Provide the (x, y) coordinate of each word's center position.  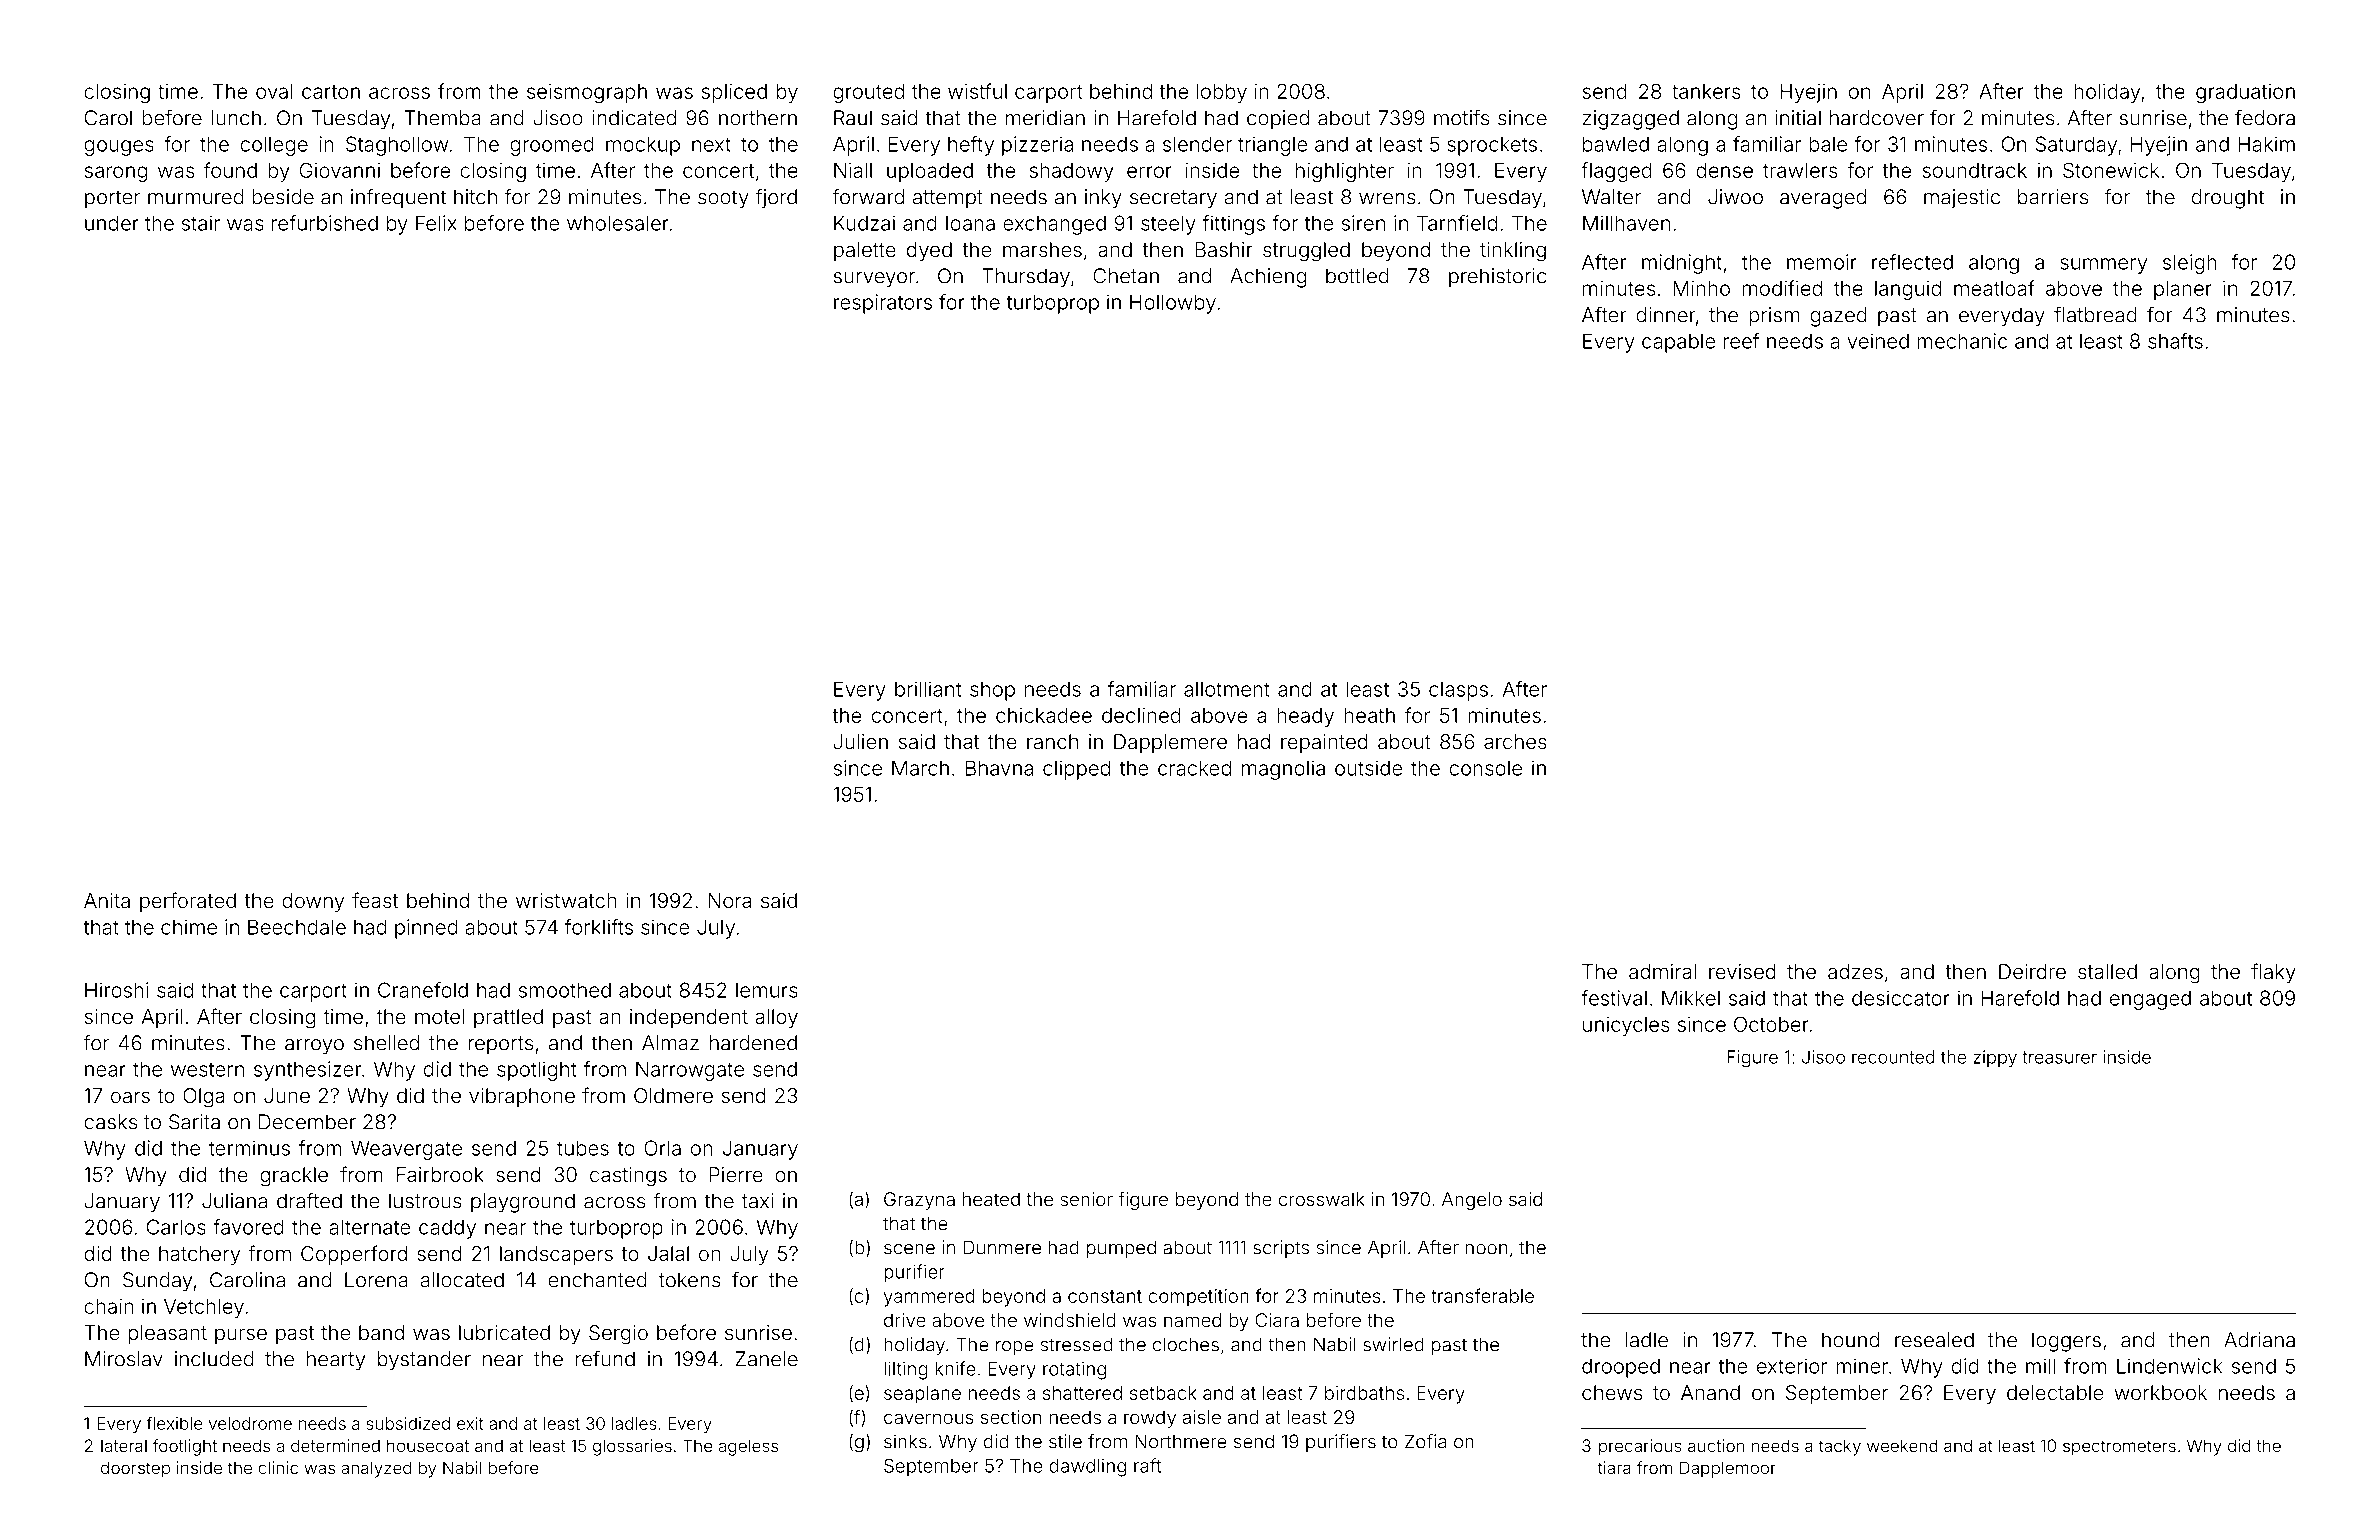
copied (1278, 120)
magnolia (1283, 770)
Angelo (1472, 1201)
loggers (2066, 1342)
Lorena (376, 1280)
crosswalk (1322, 1199)
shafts (2175, 341)
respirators (883, 304)
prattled (508, 1018)
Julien (860, 741)
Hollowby (1173, 304)
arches (1515, 741)
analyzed (376, 1469)
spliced (734, 93)
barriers (2053, 197)
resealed (1934, 1340)
